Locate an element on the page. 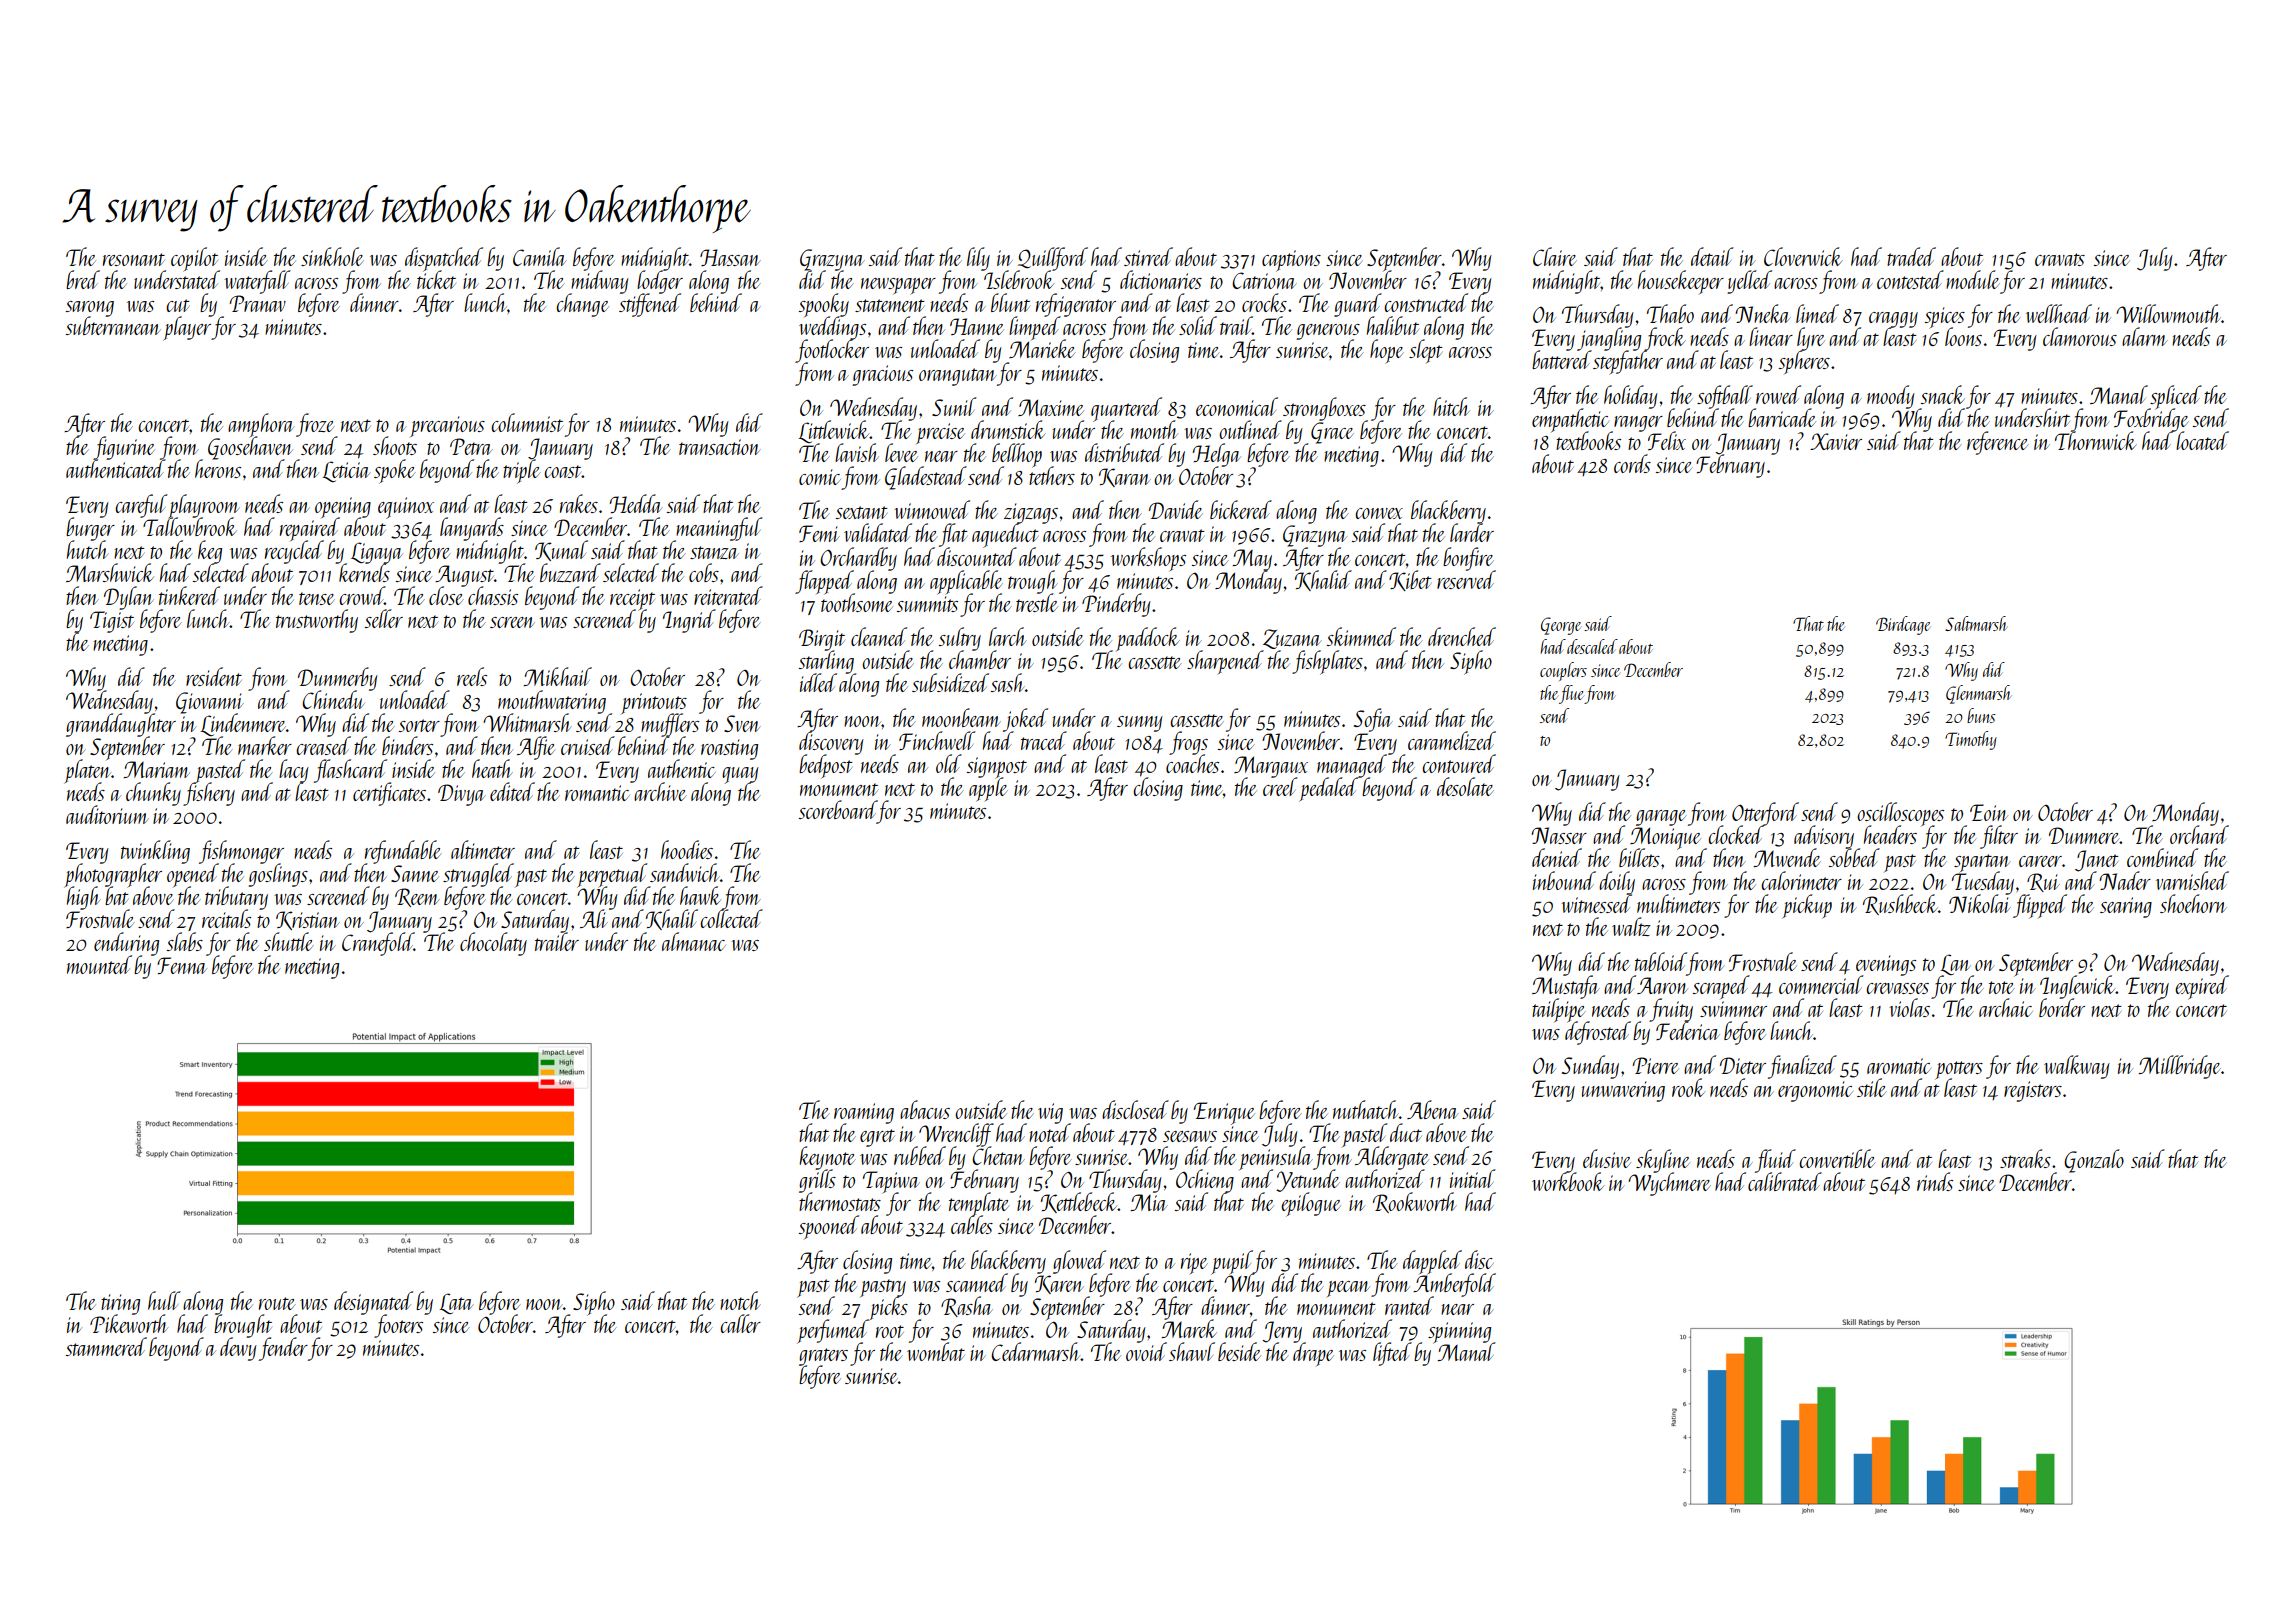 The width and height of the document is (2292, 1620). Birgit is located at coordinates (822, 640).
